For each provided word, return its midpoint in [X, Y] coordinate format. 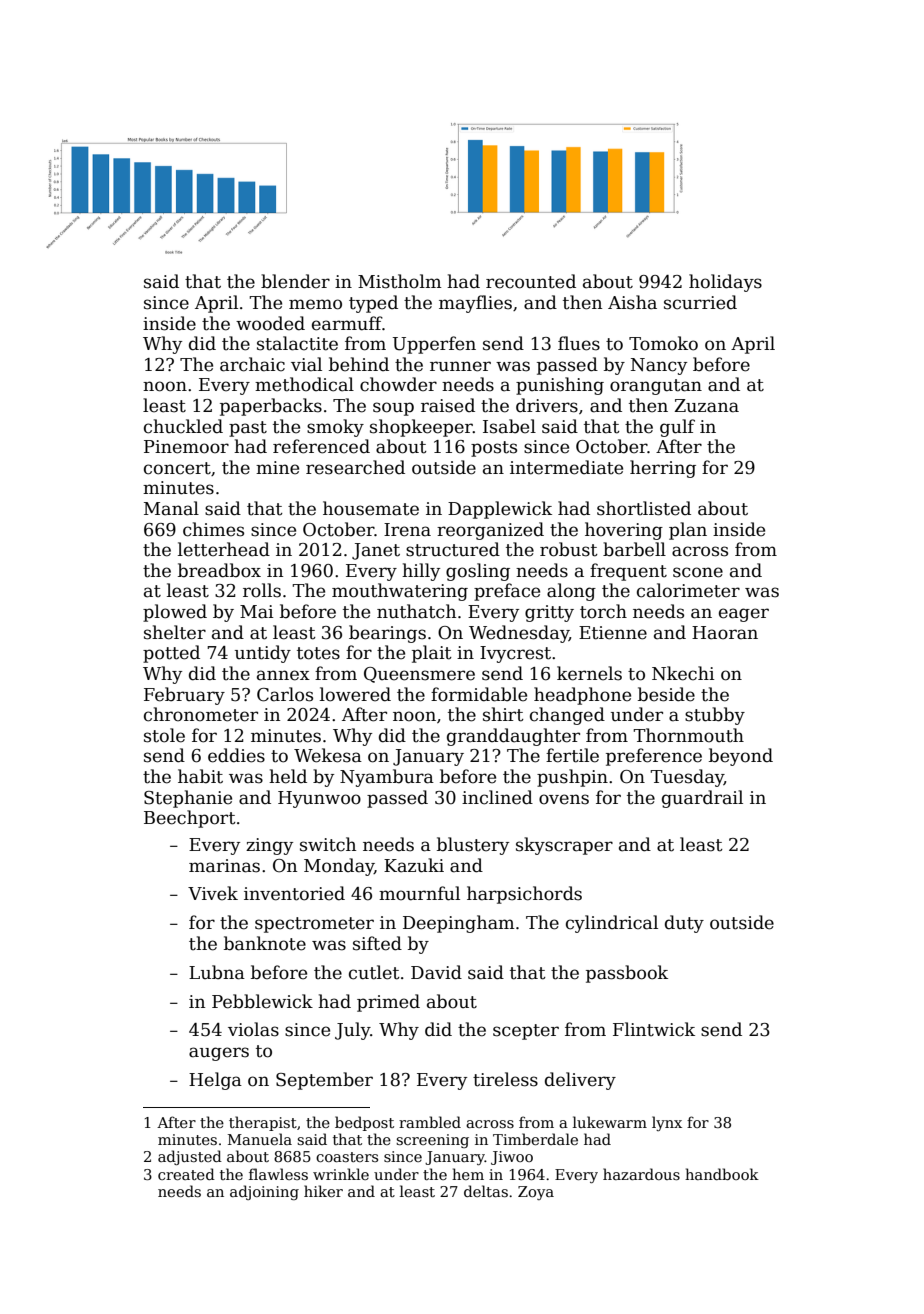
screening [432, 1141]
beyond [741, 757]
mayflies [475, 304]
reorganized [490, 531]
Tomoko [663, 343]
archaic [252, 364]
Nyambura [387, 778]
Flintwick [654, 1029]
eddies [236, 755]
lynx [667, 1123]
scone [698, 572]
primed [388, 1003]
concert [177, 468]
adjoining [264, 1192]
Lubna [217, 972]
